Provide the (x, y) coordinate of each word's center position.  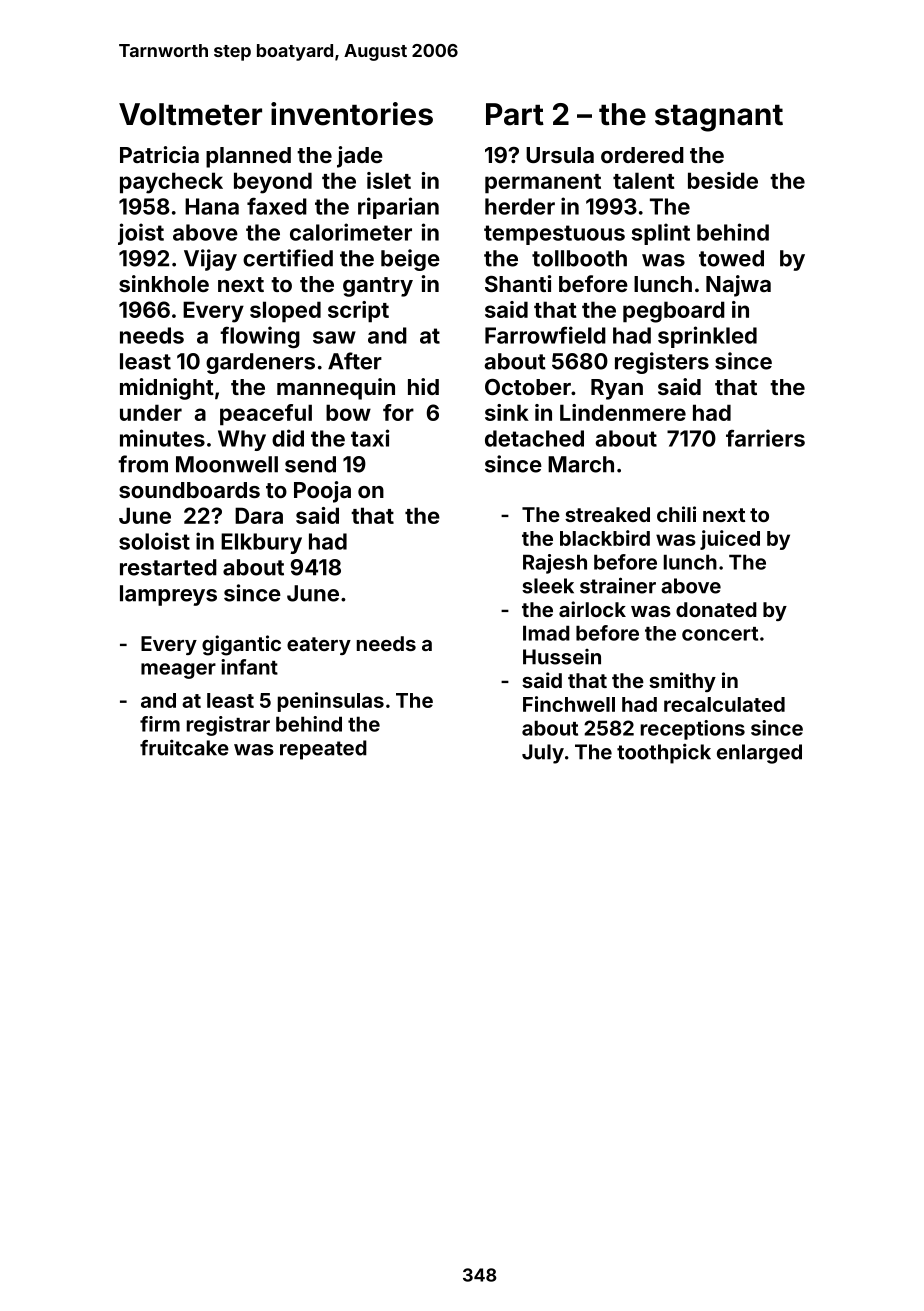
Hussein (562, 657)
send (310, 464)
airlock (592, 609)
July (543, 754)
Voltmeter (190, 114)
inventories (352, 114)
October (528, 387)
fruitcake (184, 747)
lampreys (168, 595)
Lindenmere (623, 412)
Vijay (210, 260)
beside (723, 180)
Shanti (518, 283)
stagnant (719, 118)
